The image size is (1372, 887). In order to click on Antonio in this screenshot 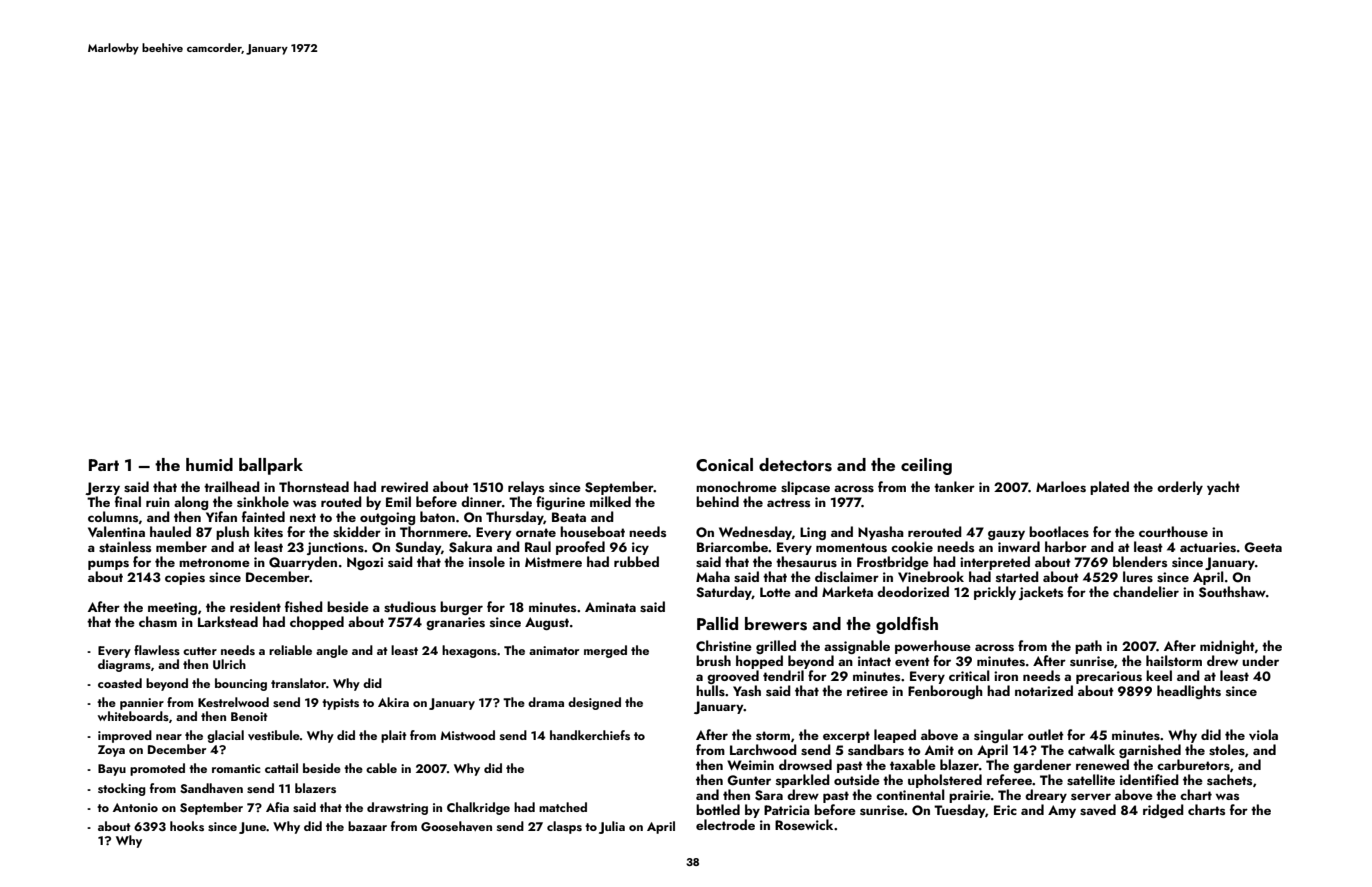, I will do `click(135, 807)`.
